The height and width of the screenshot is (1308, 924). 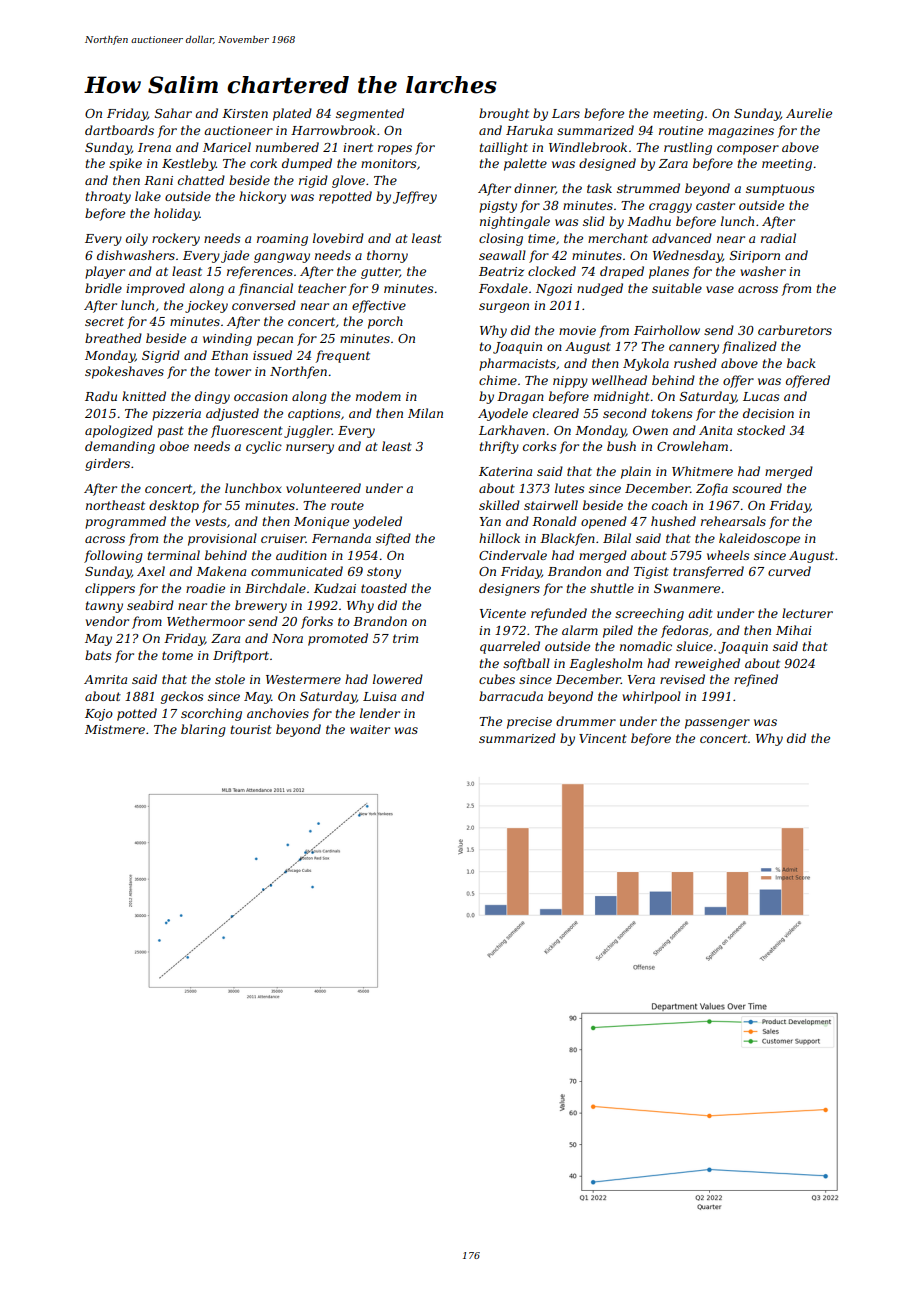 I want to click on Milan, so click(x=425, y=413).
